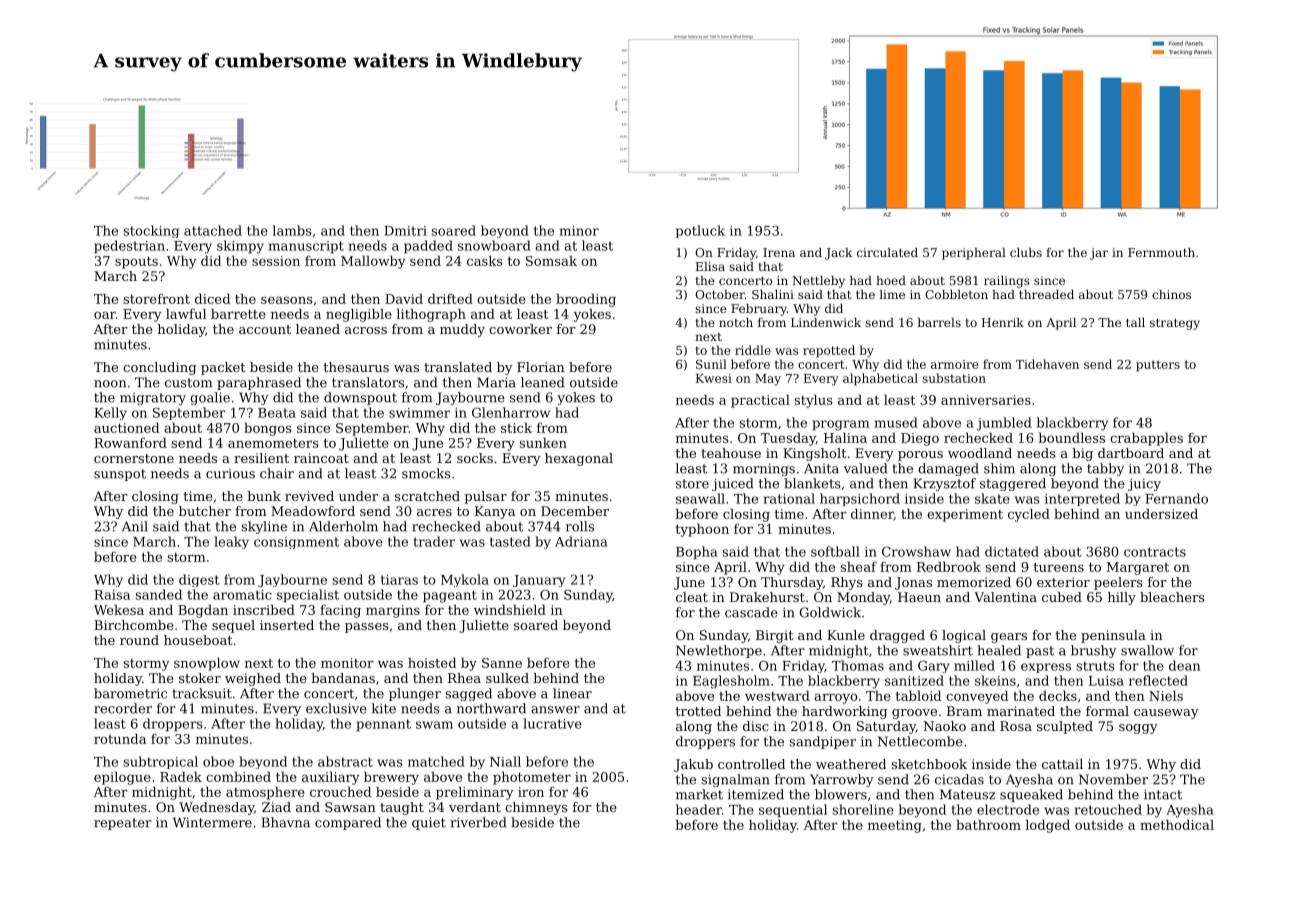  Describe the element at coordinates (242, 595) in the screenshot. I see `aromatic` at that location.
